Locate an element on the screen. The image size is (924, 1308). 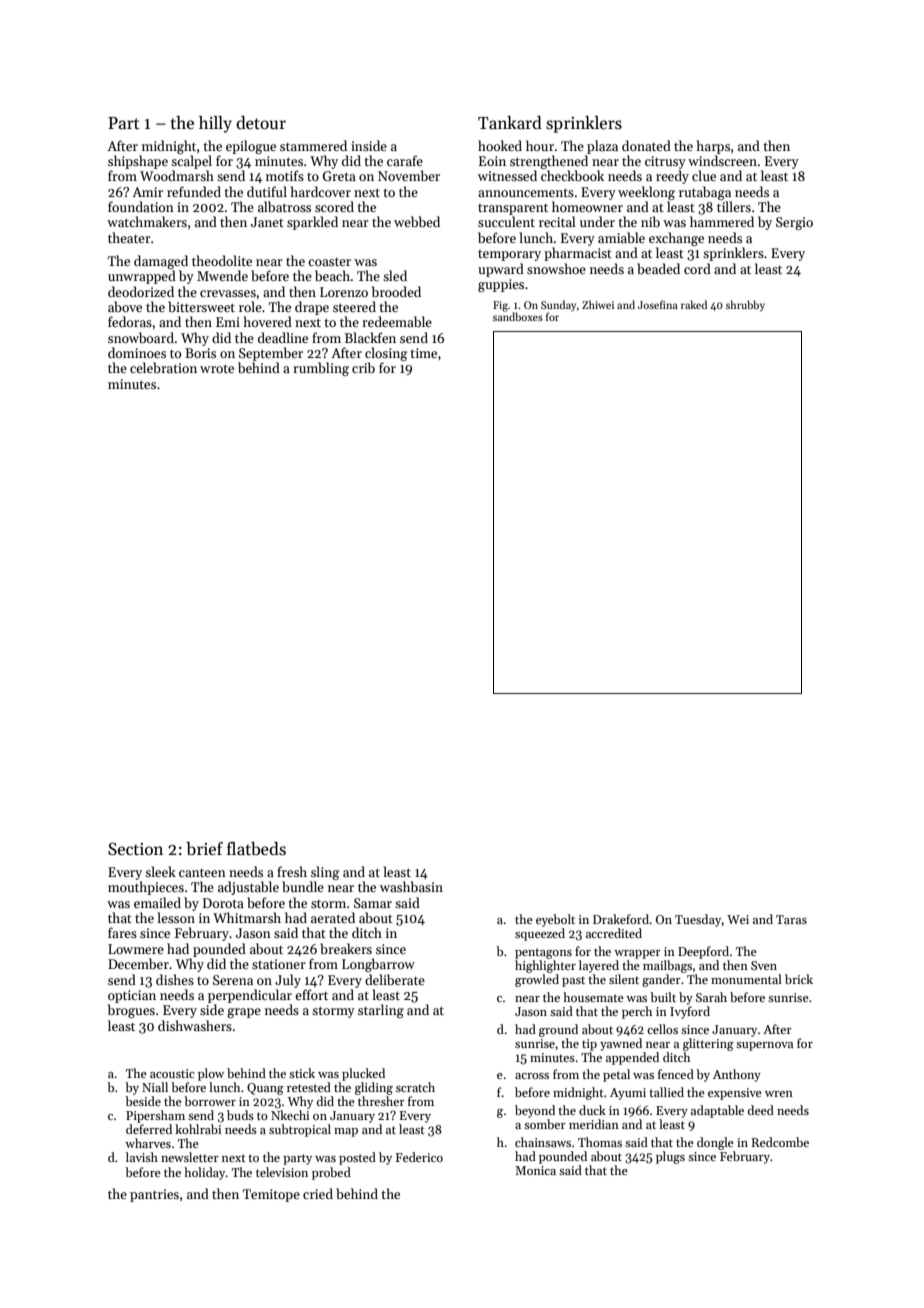
detour is located at coordinates (261, 123).
